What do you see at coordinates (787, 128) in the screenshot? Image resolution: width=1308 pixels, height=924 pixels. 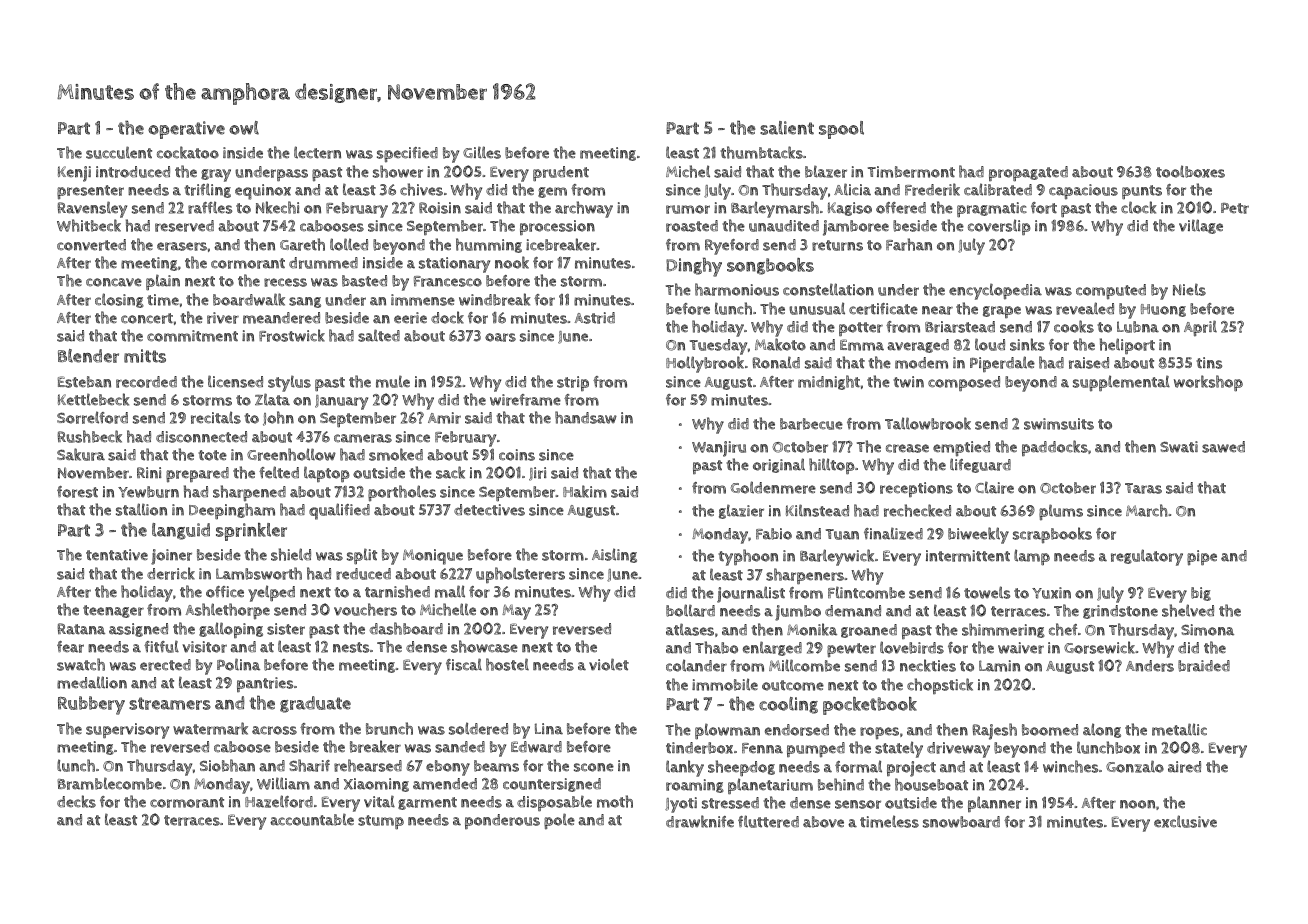 I see `salient` at bounding box center [787, 128].
